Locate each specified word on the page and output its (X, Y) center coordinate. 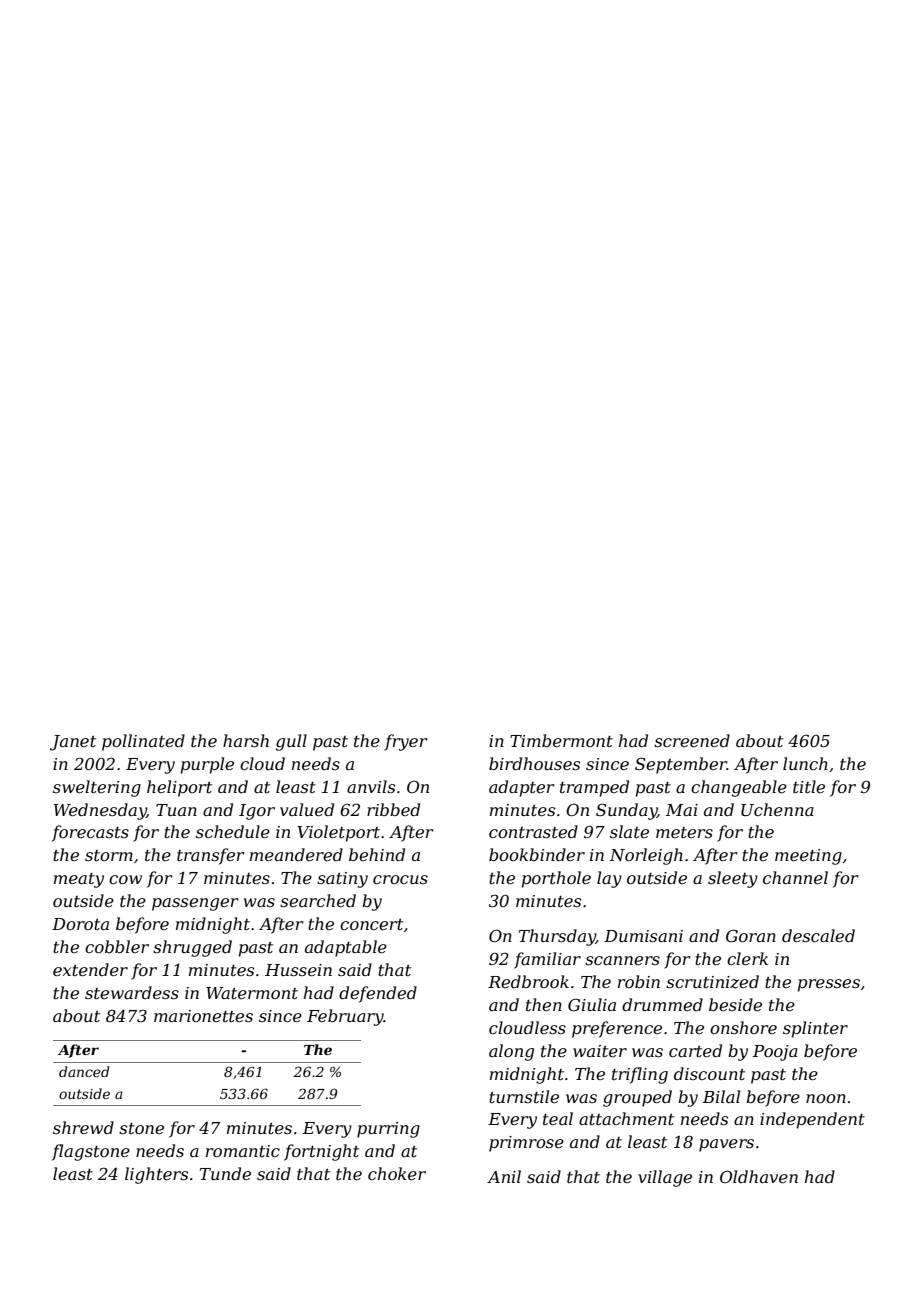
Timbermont (561, 740)
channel (795, 877)
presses (829, 985)
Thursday (557, 937)
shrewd (83, 1127)
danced (84, 1071)
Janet (73, 743)
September (681, 765)
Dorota (80, 924)
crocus (400, 879)
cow (125, 879)
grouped (637, 1098)
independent (812, 1120)
